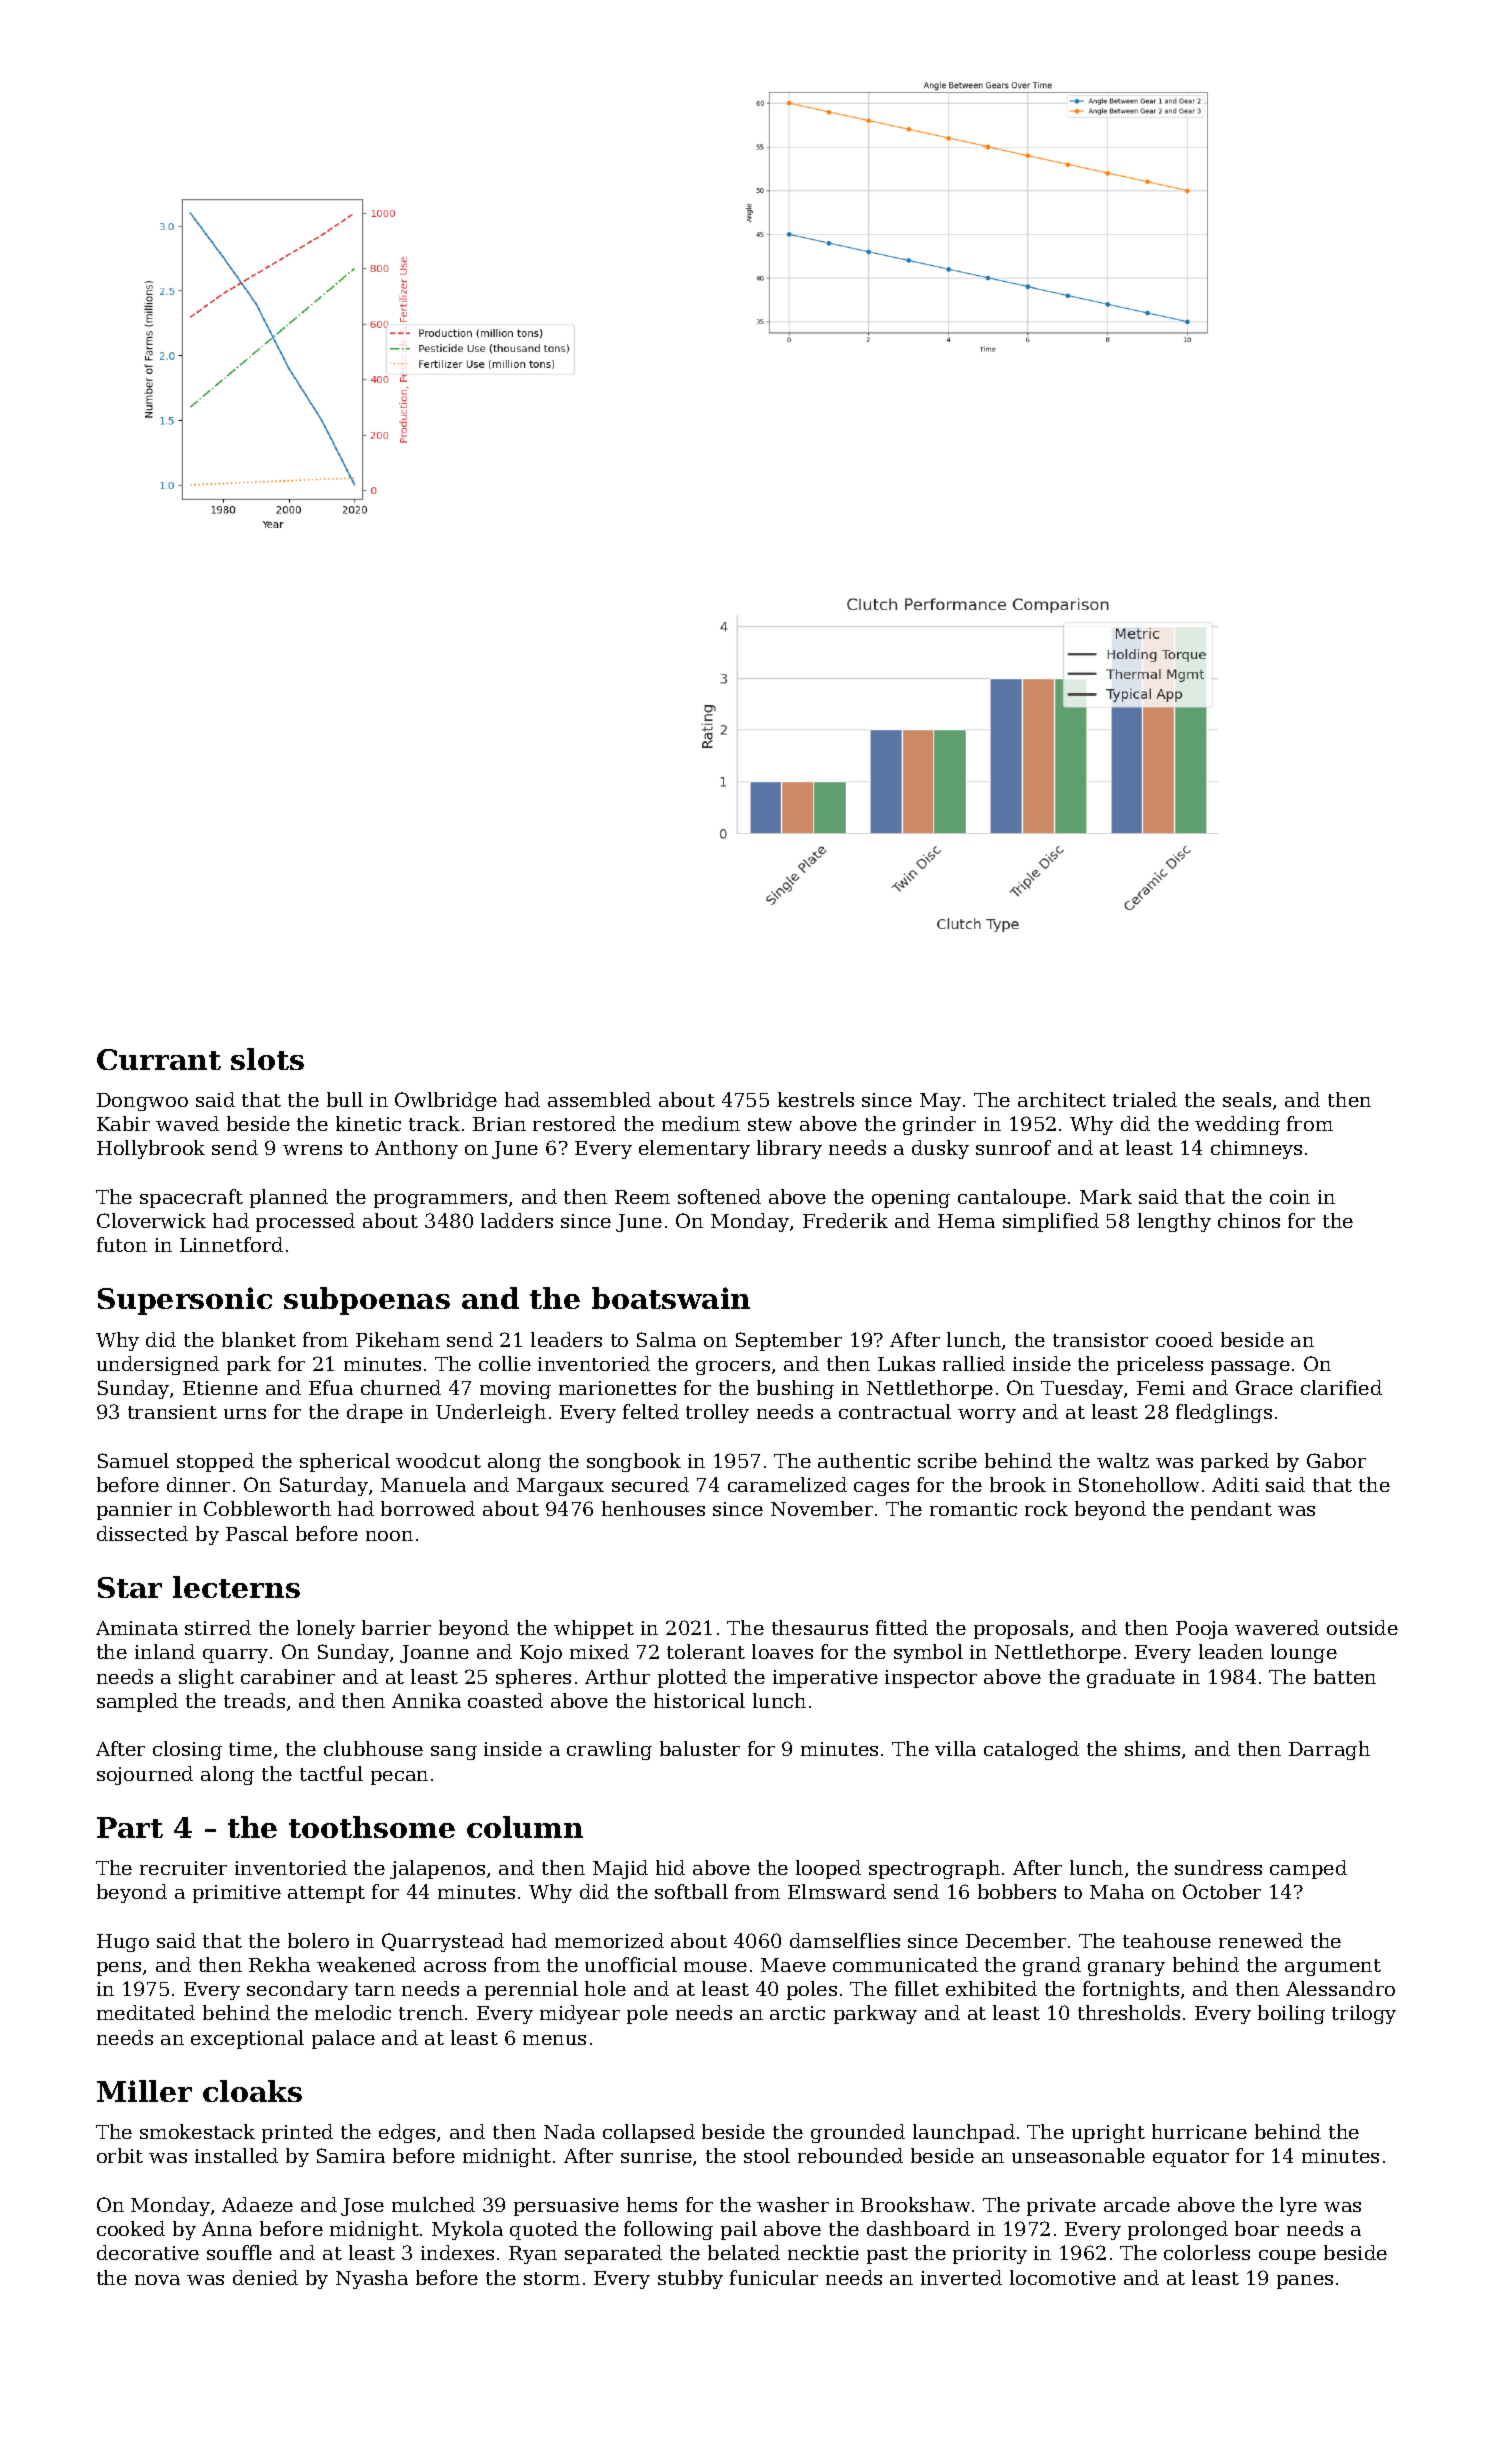 The height and width of the screenshot is (2464, 1496). I want to click on slots, so click(267, 1059).
